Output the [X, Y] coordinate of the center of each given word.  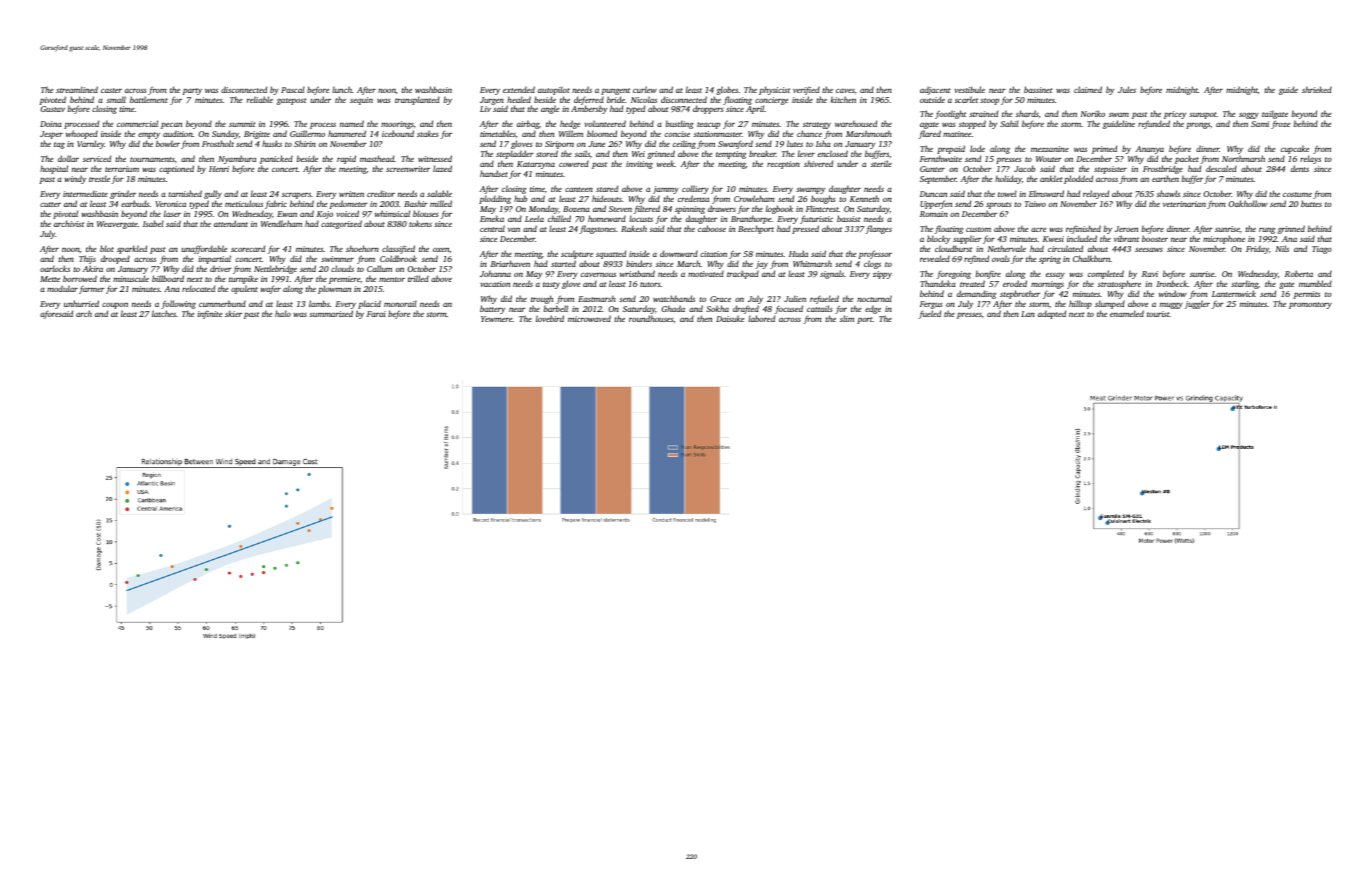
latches [164, 313]
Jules [1127, 89]
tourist [1158, 314]
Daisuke [730, 319]
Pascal [293, 89]
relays [1310, 160]
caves [845, 91]
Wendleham [281, 224]
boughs [823, 201]
